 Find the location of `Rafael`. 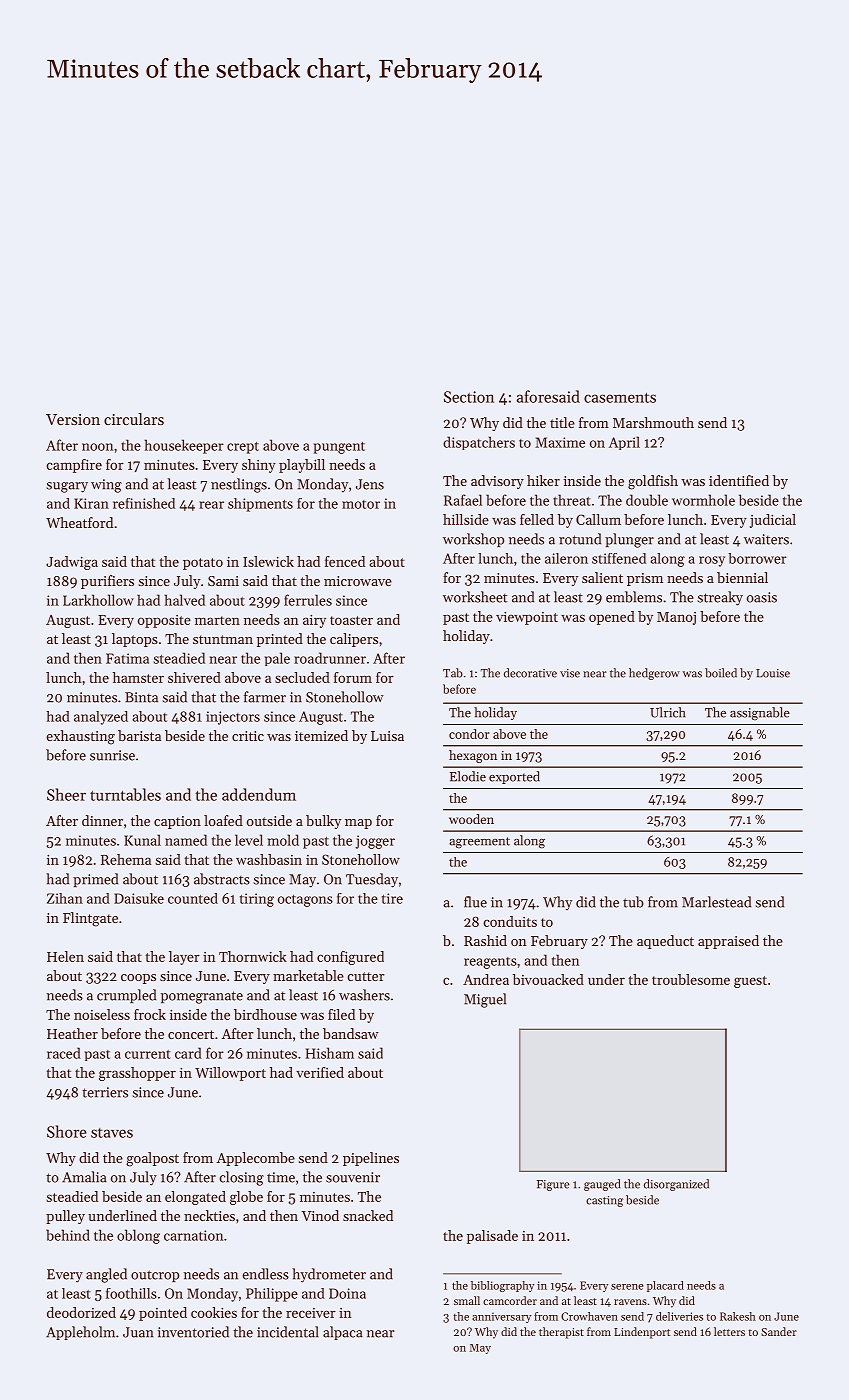

Rafael is located at coordinates (463, 500).
